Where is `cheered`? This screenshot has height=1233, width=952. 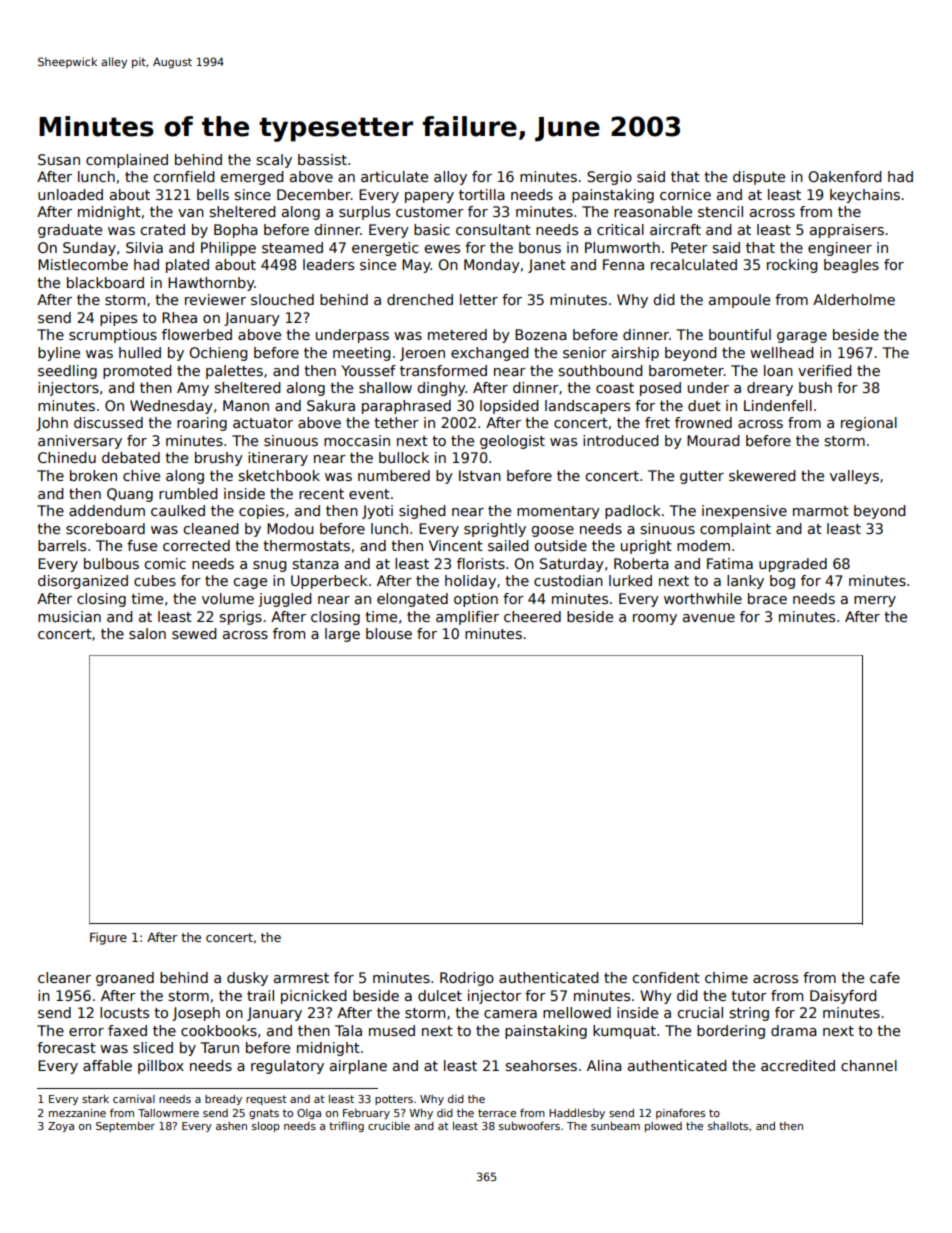 cheered is located at coordinates (532, 616).
